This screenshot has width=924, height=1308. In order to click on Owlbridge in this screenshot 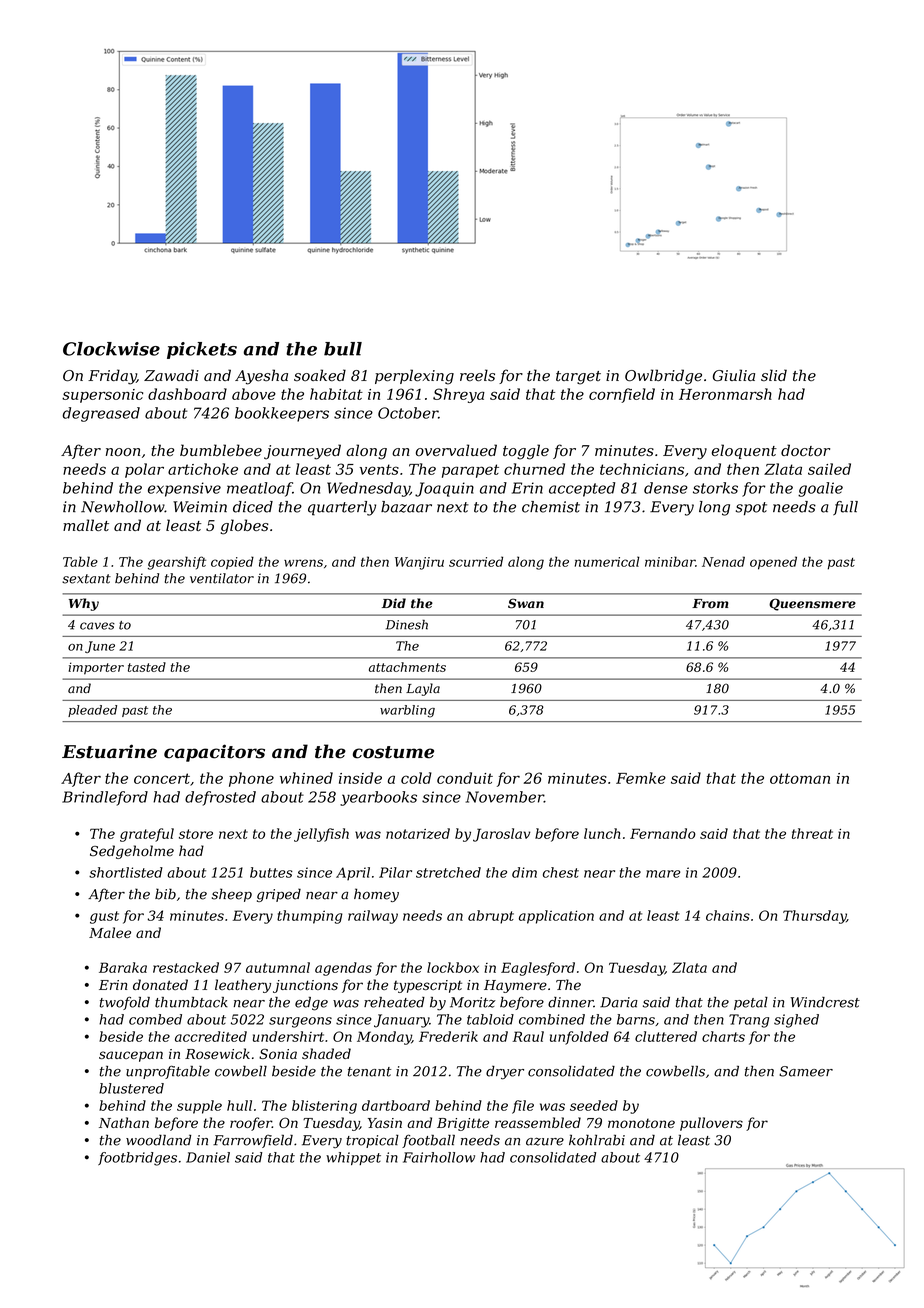, I will do `click(663, 377)`.
